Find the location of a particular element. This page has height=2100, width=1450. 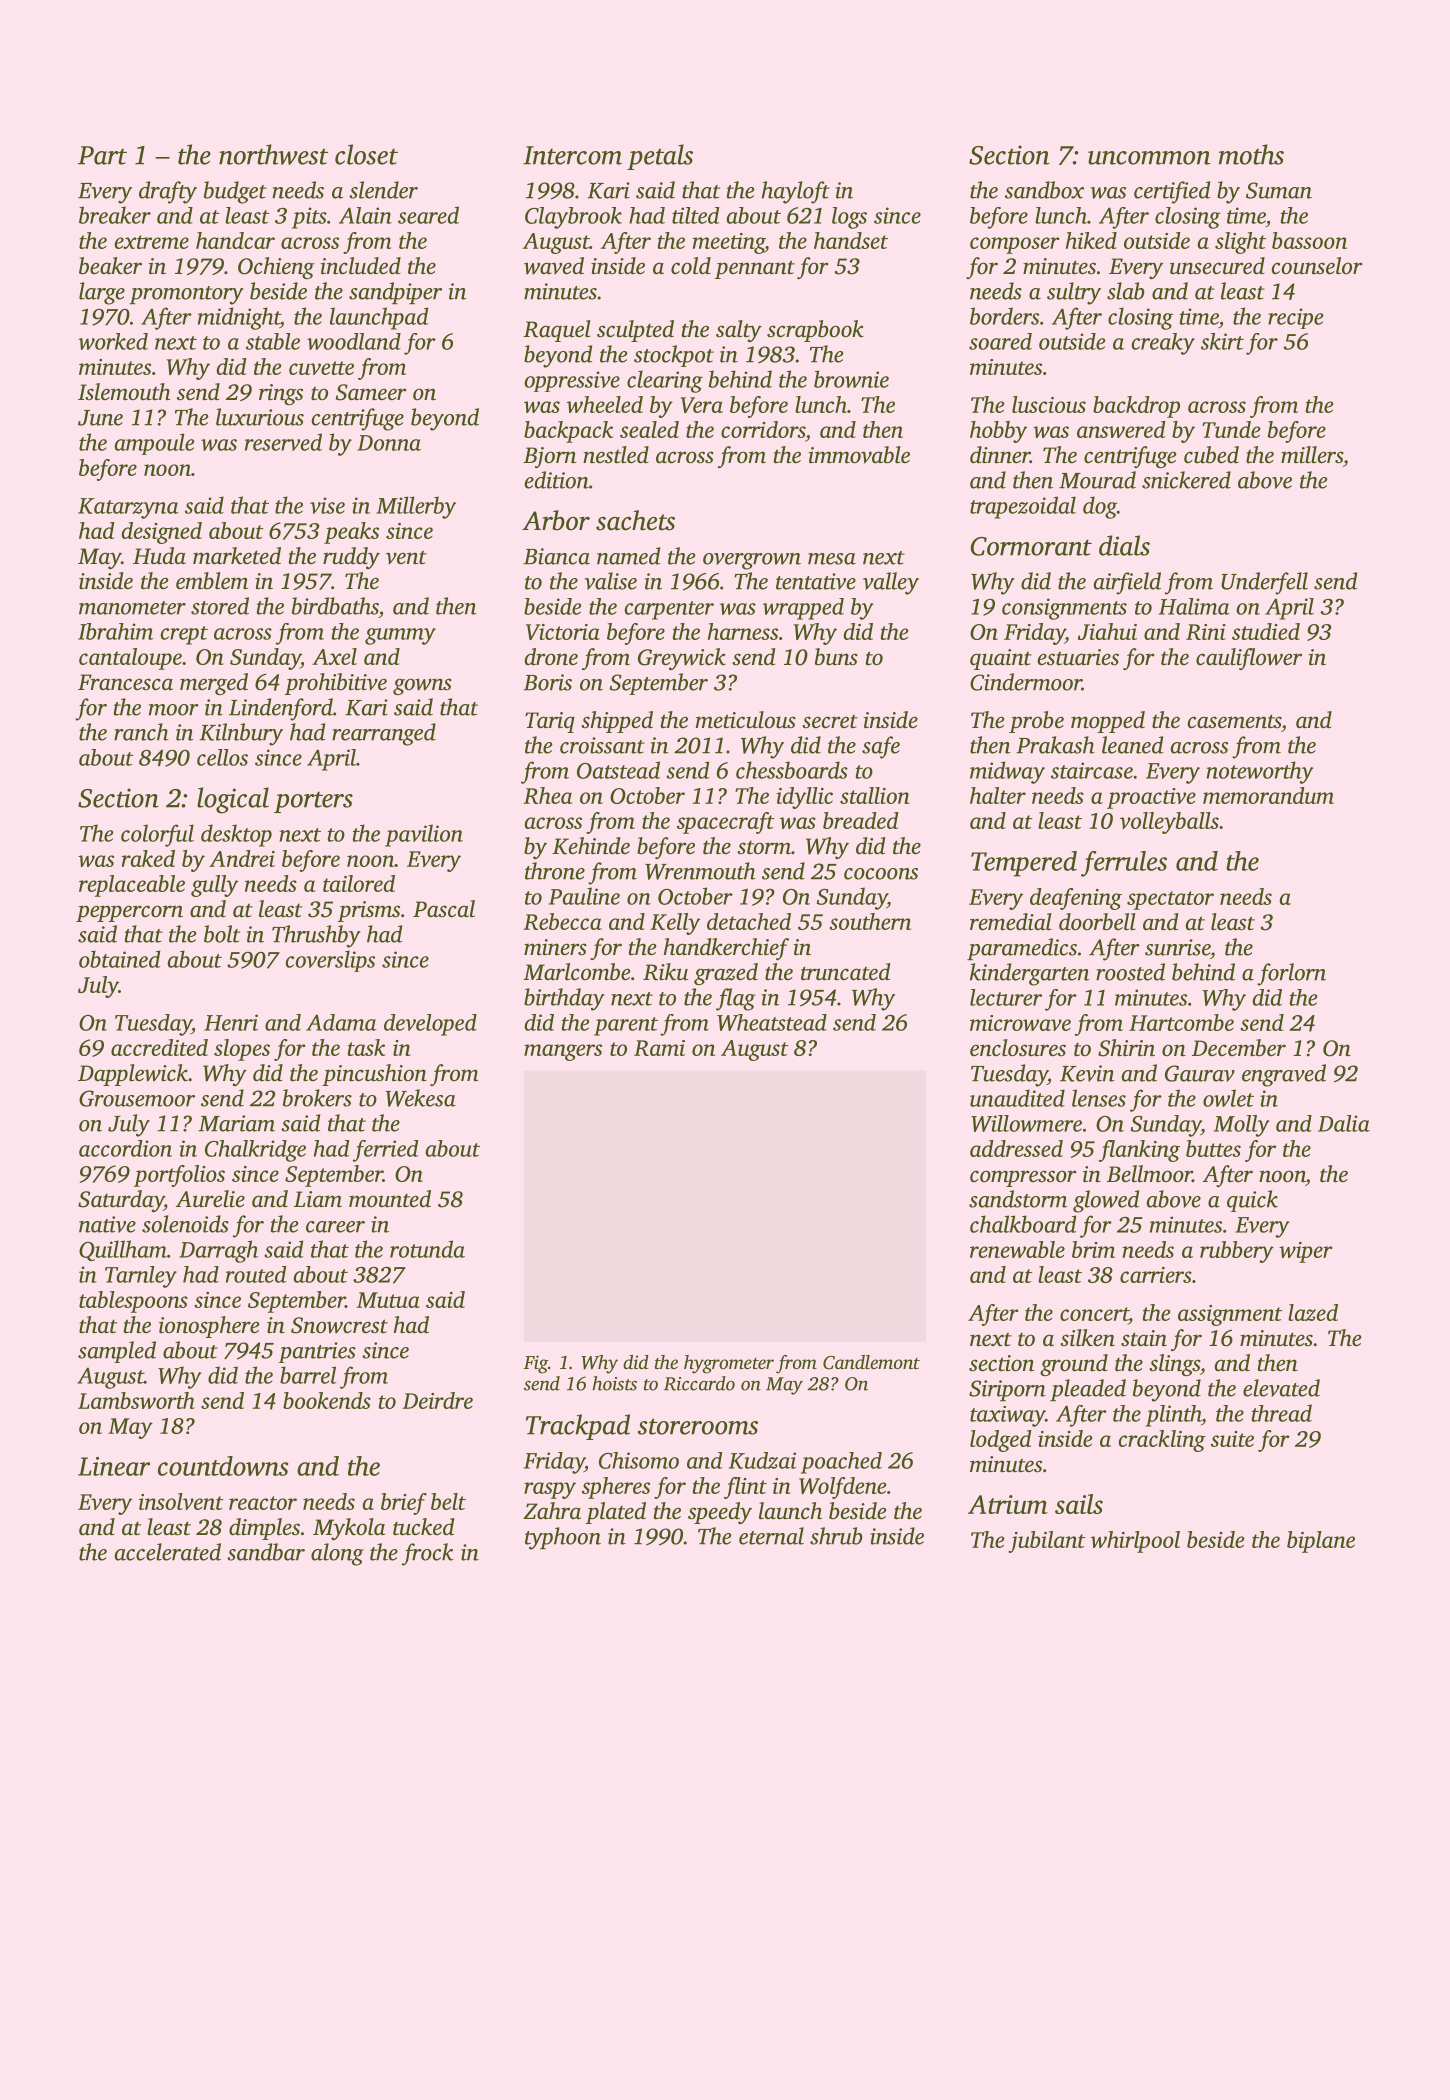

ranch is located at coordinates (141, 732).
